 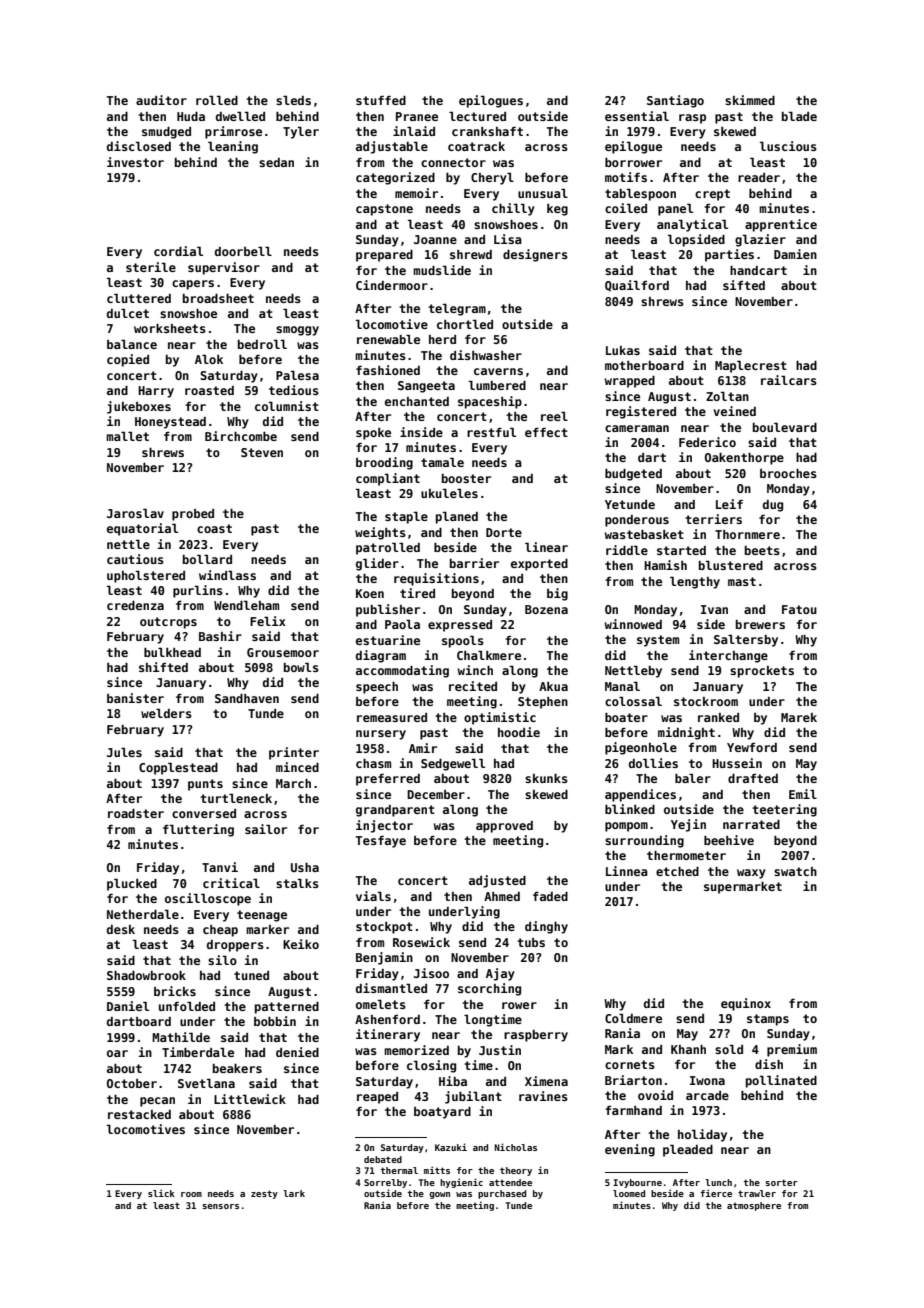 What do you see at coordinates (633, 624) in the screenshot?
I see `winnowed` at bounding box center [633, 624].
